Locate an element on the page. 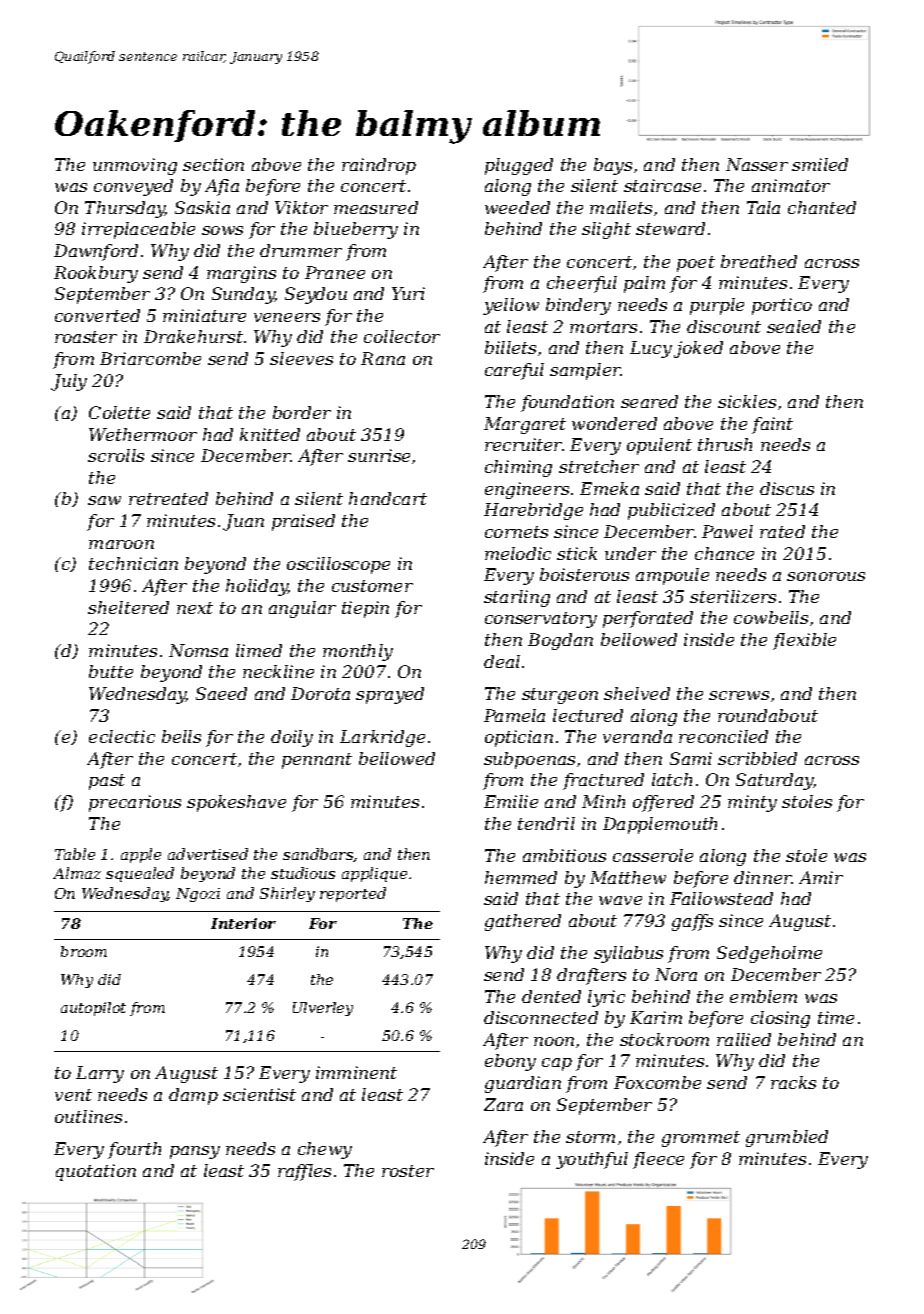  miniature is located at coordinates (204, 315).
